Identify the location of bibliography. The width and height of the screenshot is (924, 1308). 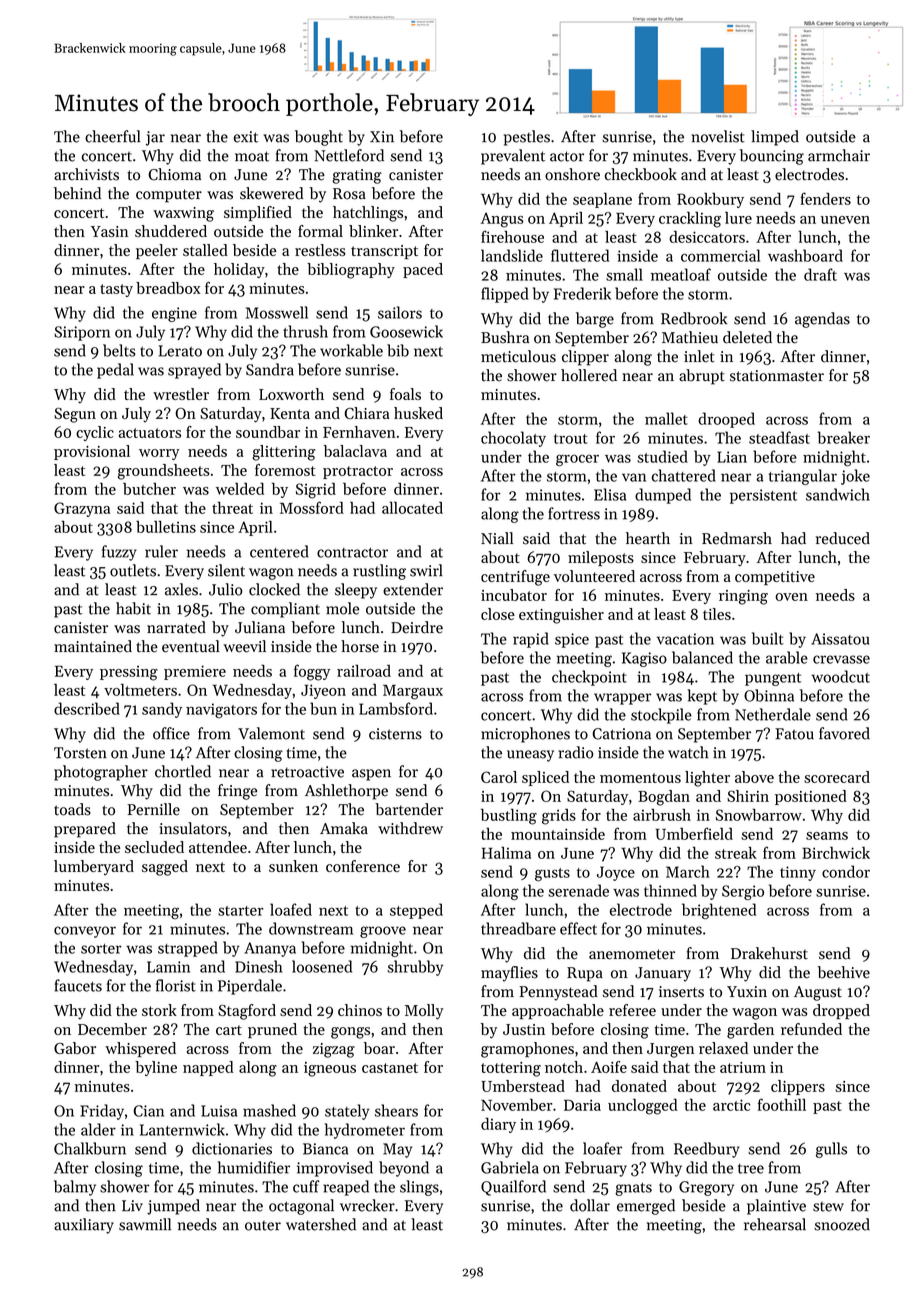
(351, 271).
